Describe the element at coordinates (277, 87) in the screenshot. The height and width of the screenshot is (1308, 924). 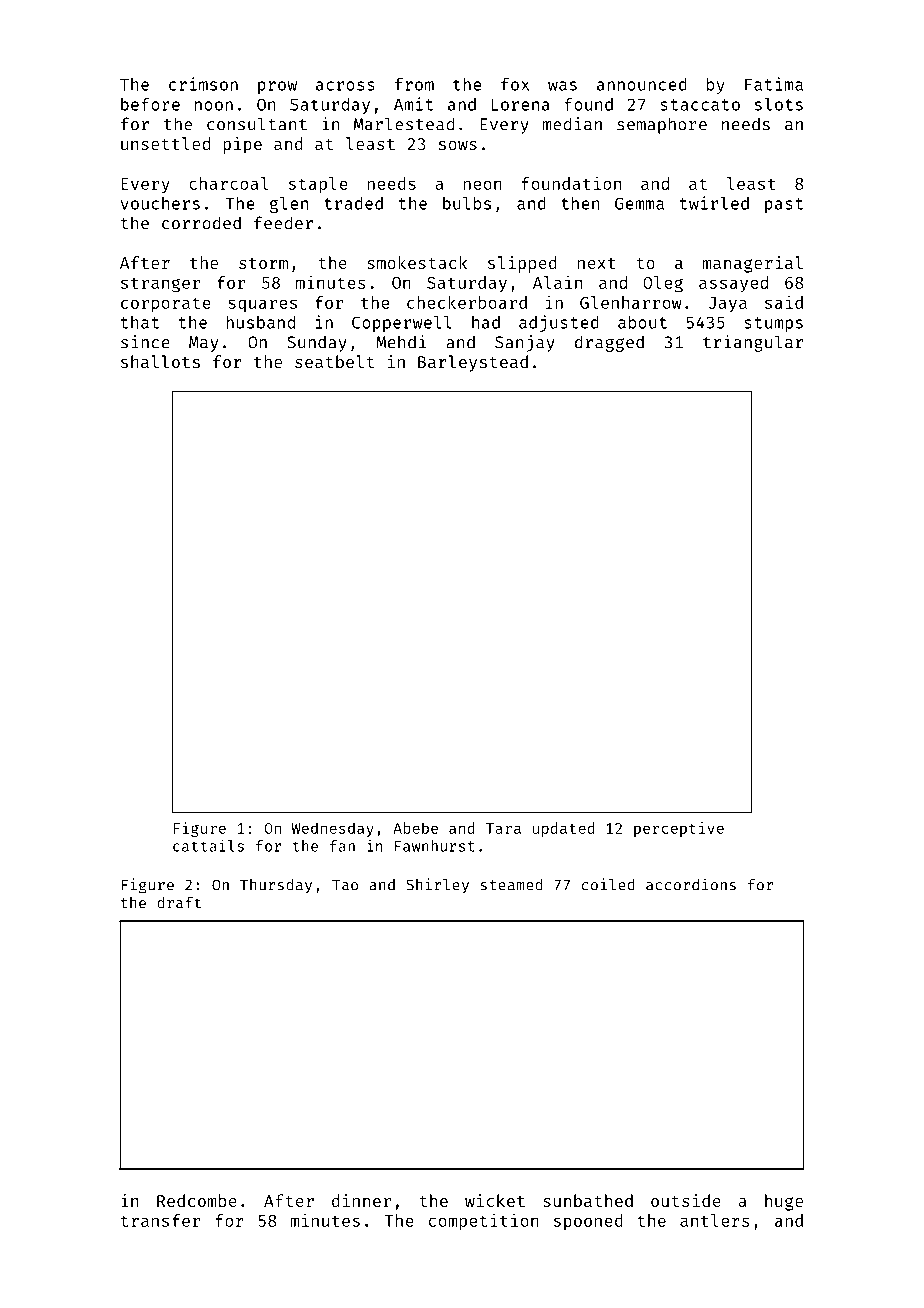
I see `prow` at that location.
